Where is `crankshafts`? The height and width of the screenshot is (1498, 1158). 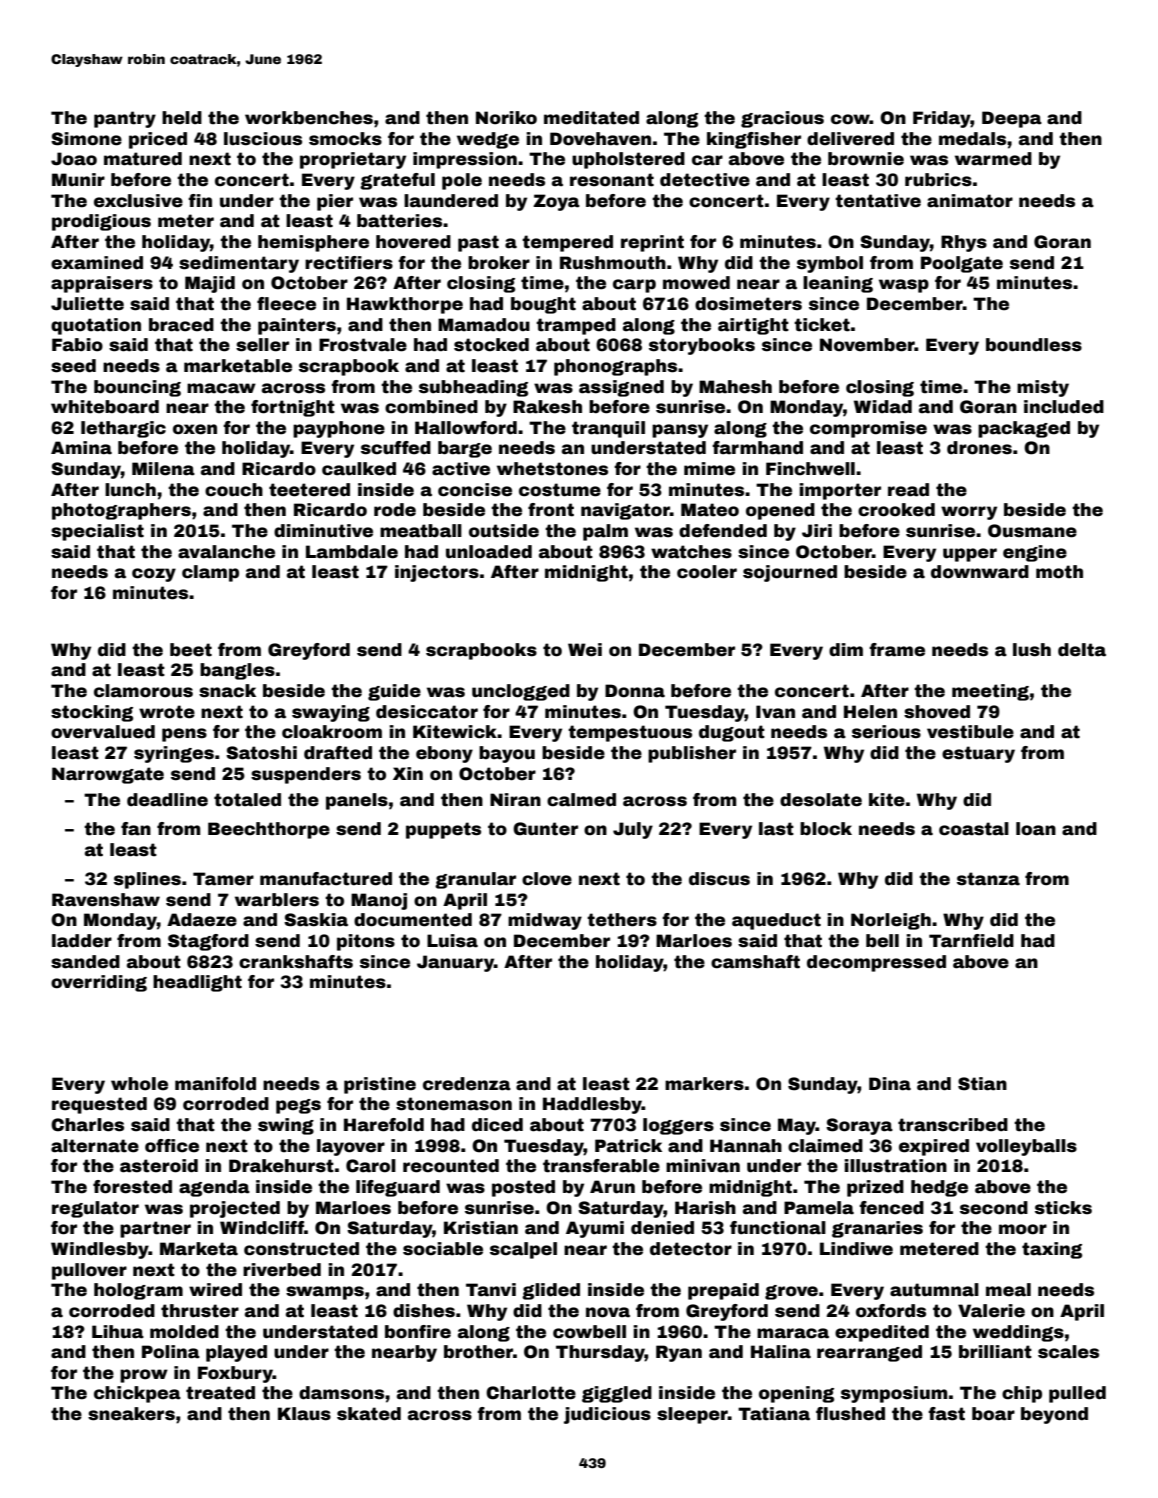 crankshafts is located at coordinates (296, 962).
